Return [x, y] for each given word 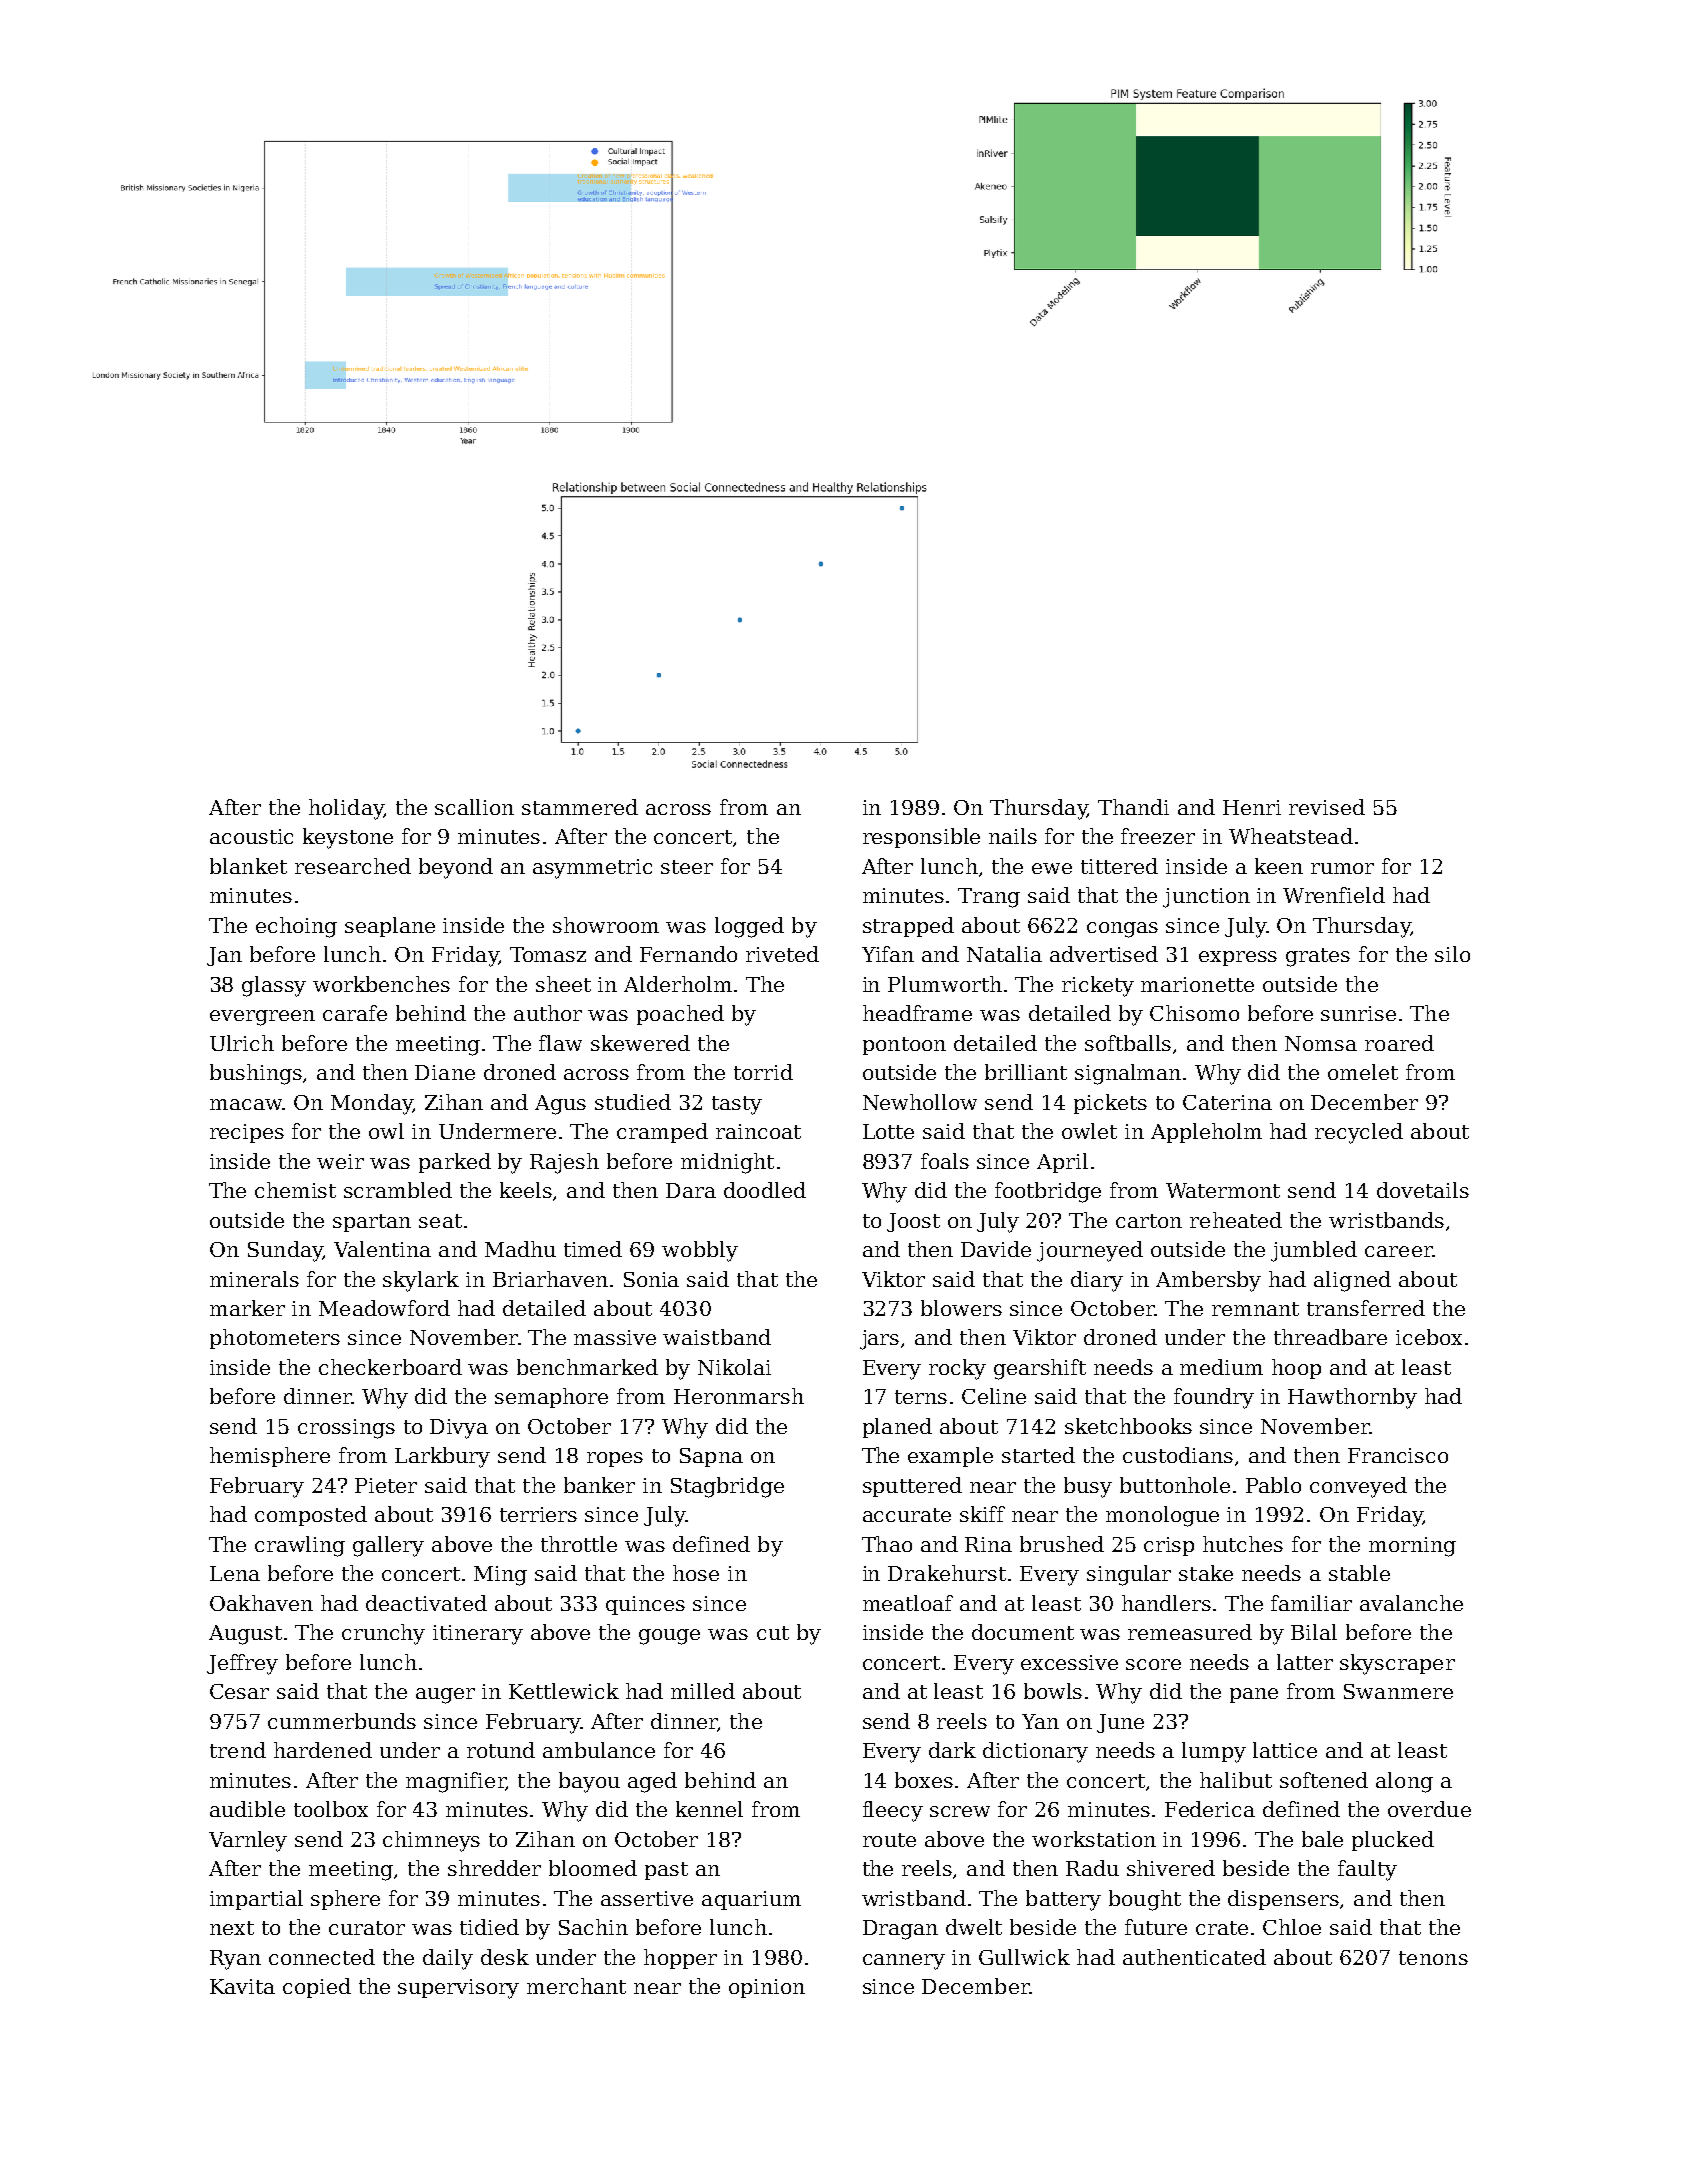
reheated [1236, 1220]
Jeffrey [242, 1664]
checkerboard [390, 1367]
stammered [580, 807]
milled [703, 1691]
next [232, 1928]
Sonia [651, 1279]
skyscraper [1397, 1664]
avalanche [1411, 1603]
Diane [445, 1072]
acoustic [251, 836]
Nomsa [1321, 1043]
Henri [1252, 807]
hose [696, 1573]
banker [599, 1485]
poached [680, 1015]
